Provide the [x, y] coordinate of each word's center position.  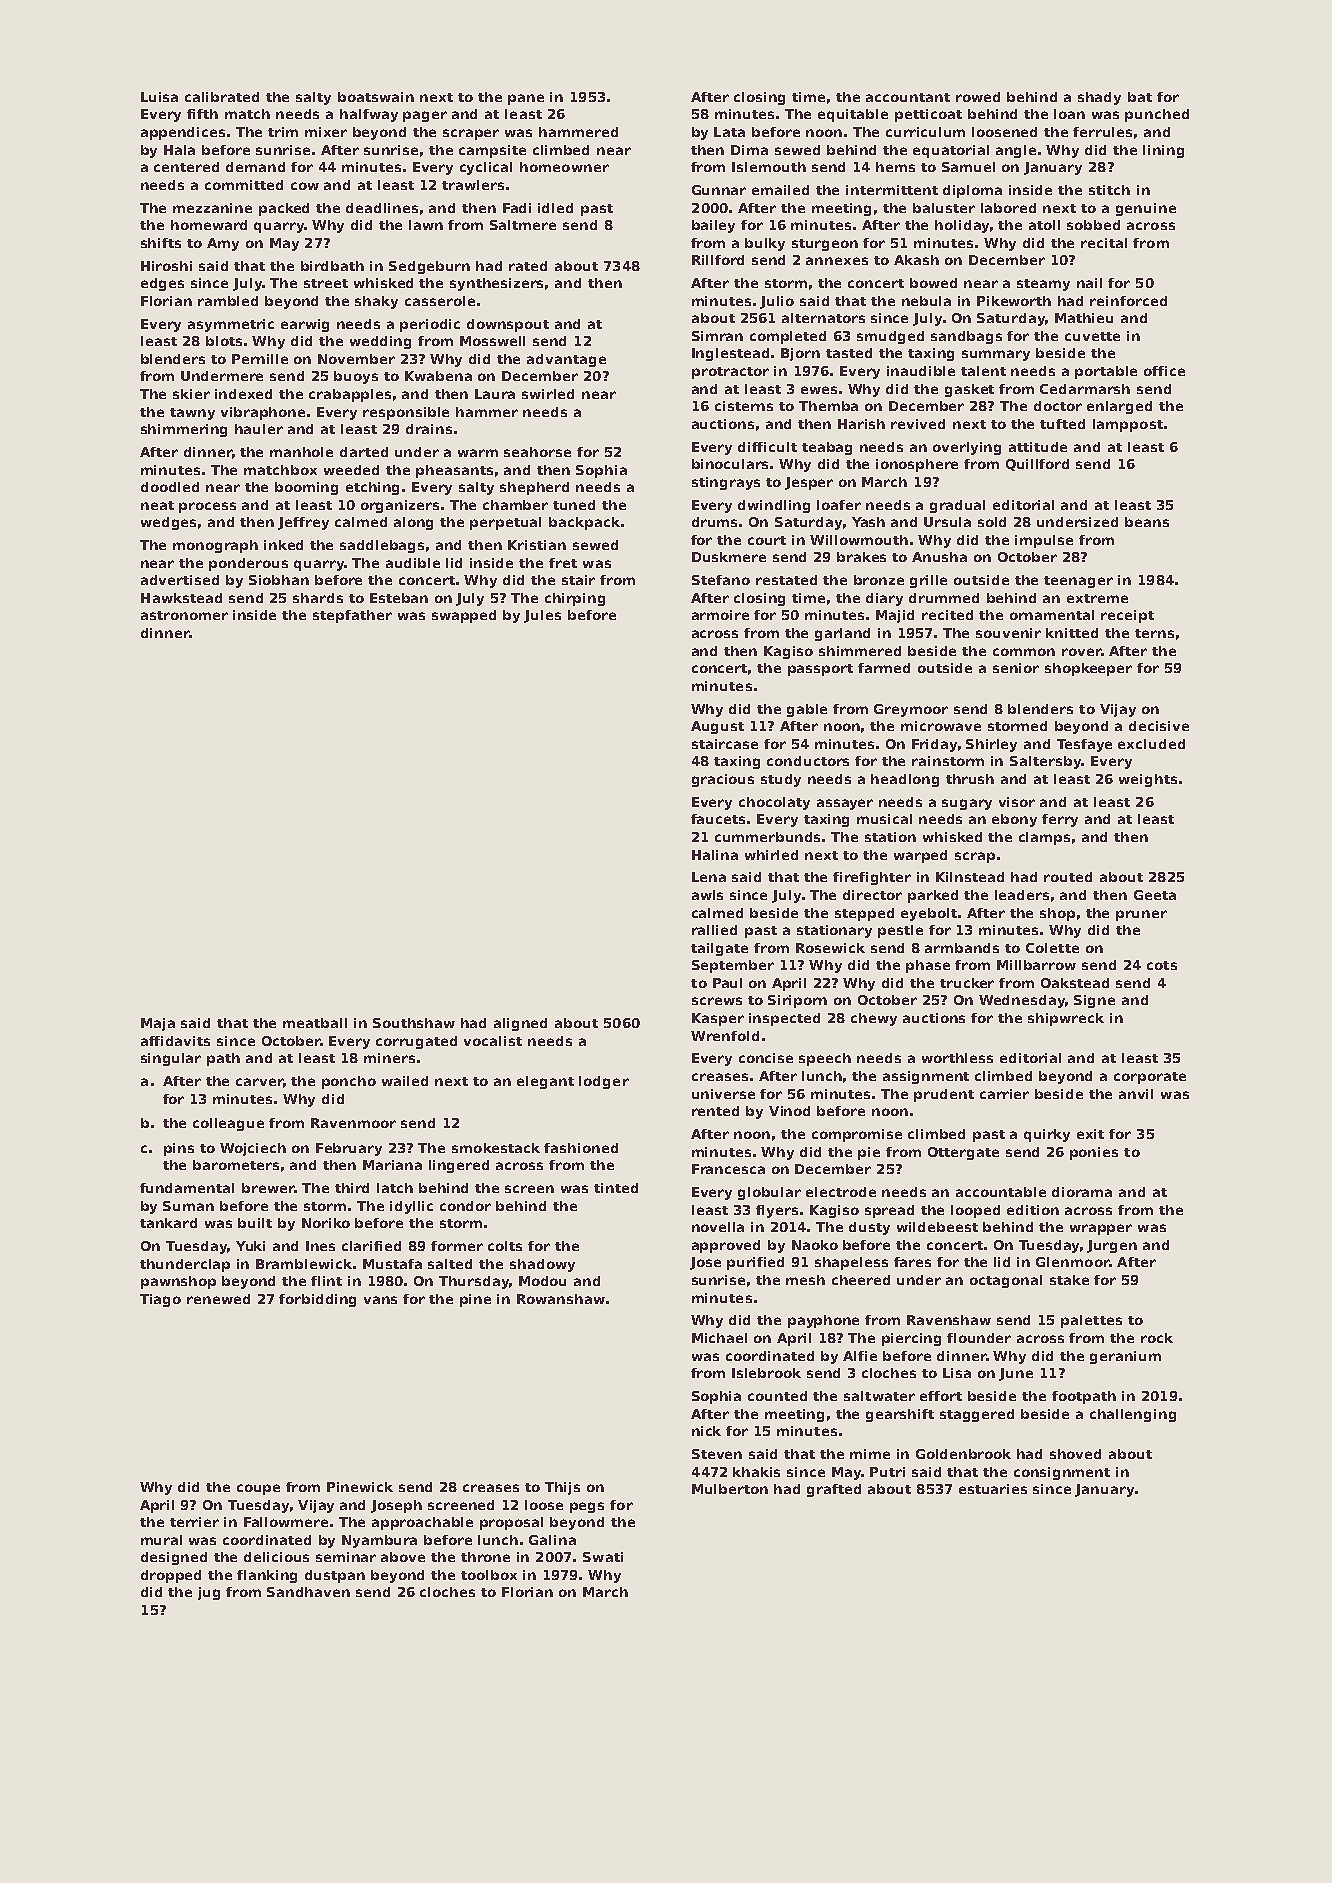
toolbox [489, 1575]
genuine [1146, 209]
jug [209, 1593]
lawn [426, 225]
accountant [908, 97]
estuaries [993, 1489]
